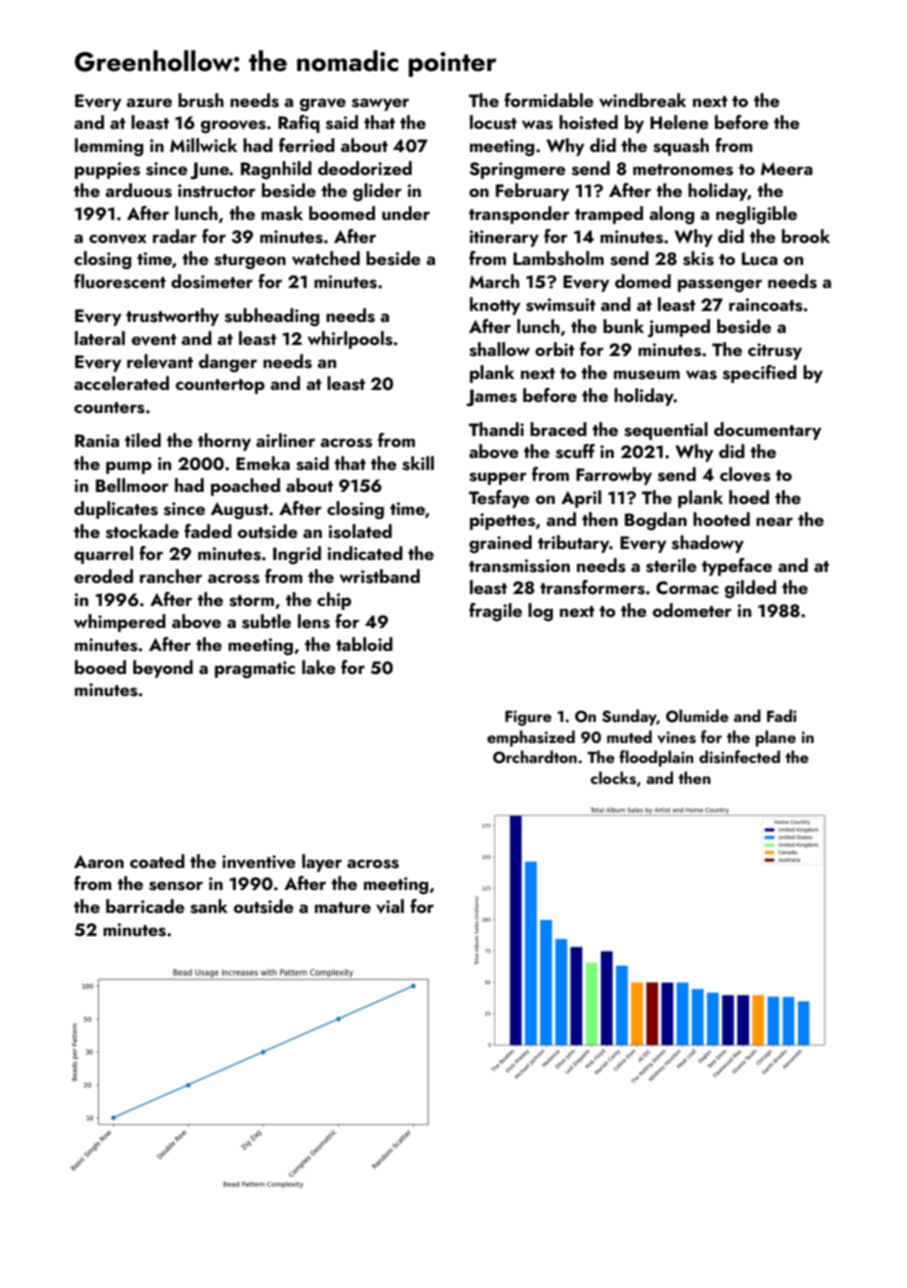 The width and height of the document is (907, 1288). What do you see at coordinates (504, 238) in the document?
I see `itinerary` at bounding box center [504, 238].
